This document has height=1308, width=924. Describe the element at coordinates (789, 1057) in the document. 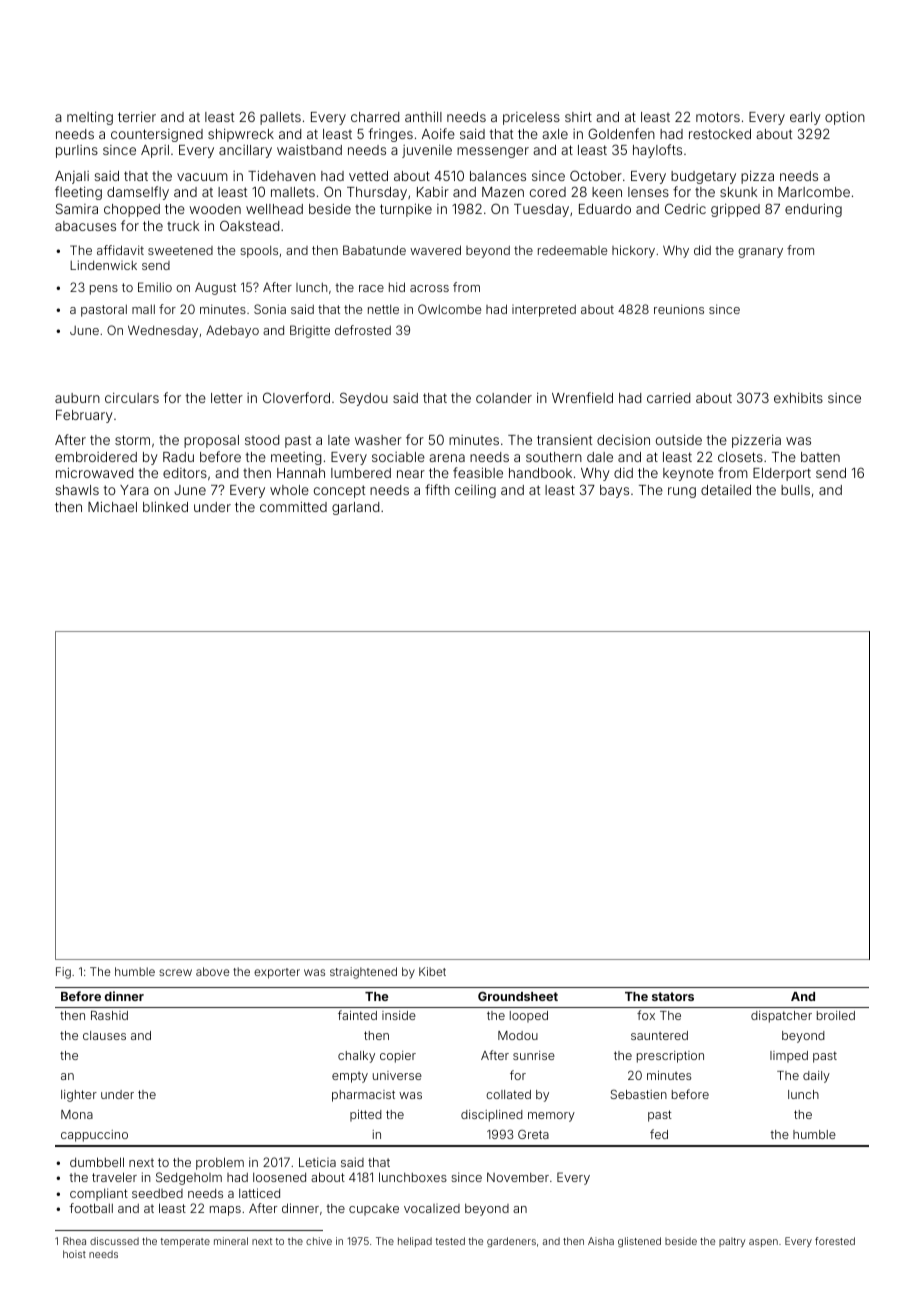

I see `limped` at that location.
